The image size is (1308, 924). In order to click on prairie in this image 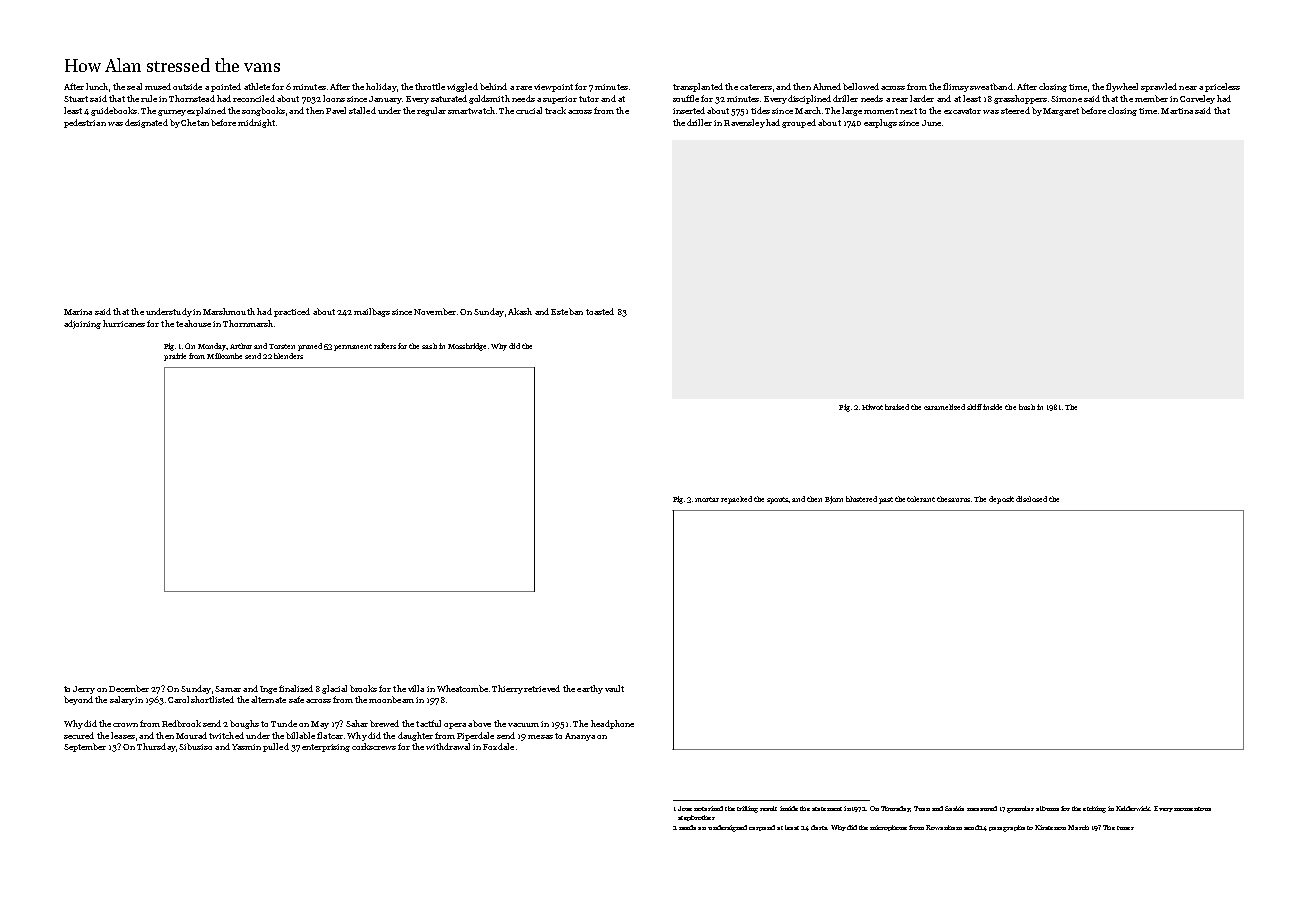, I will do `click(175, 357)`.
